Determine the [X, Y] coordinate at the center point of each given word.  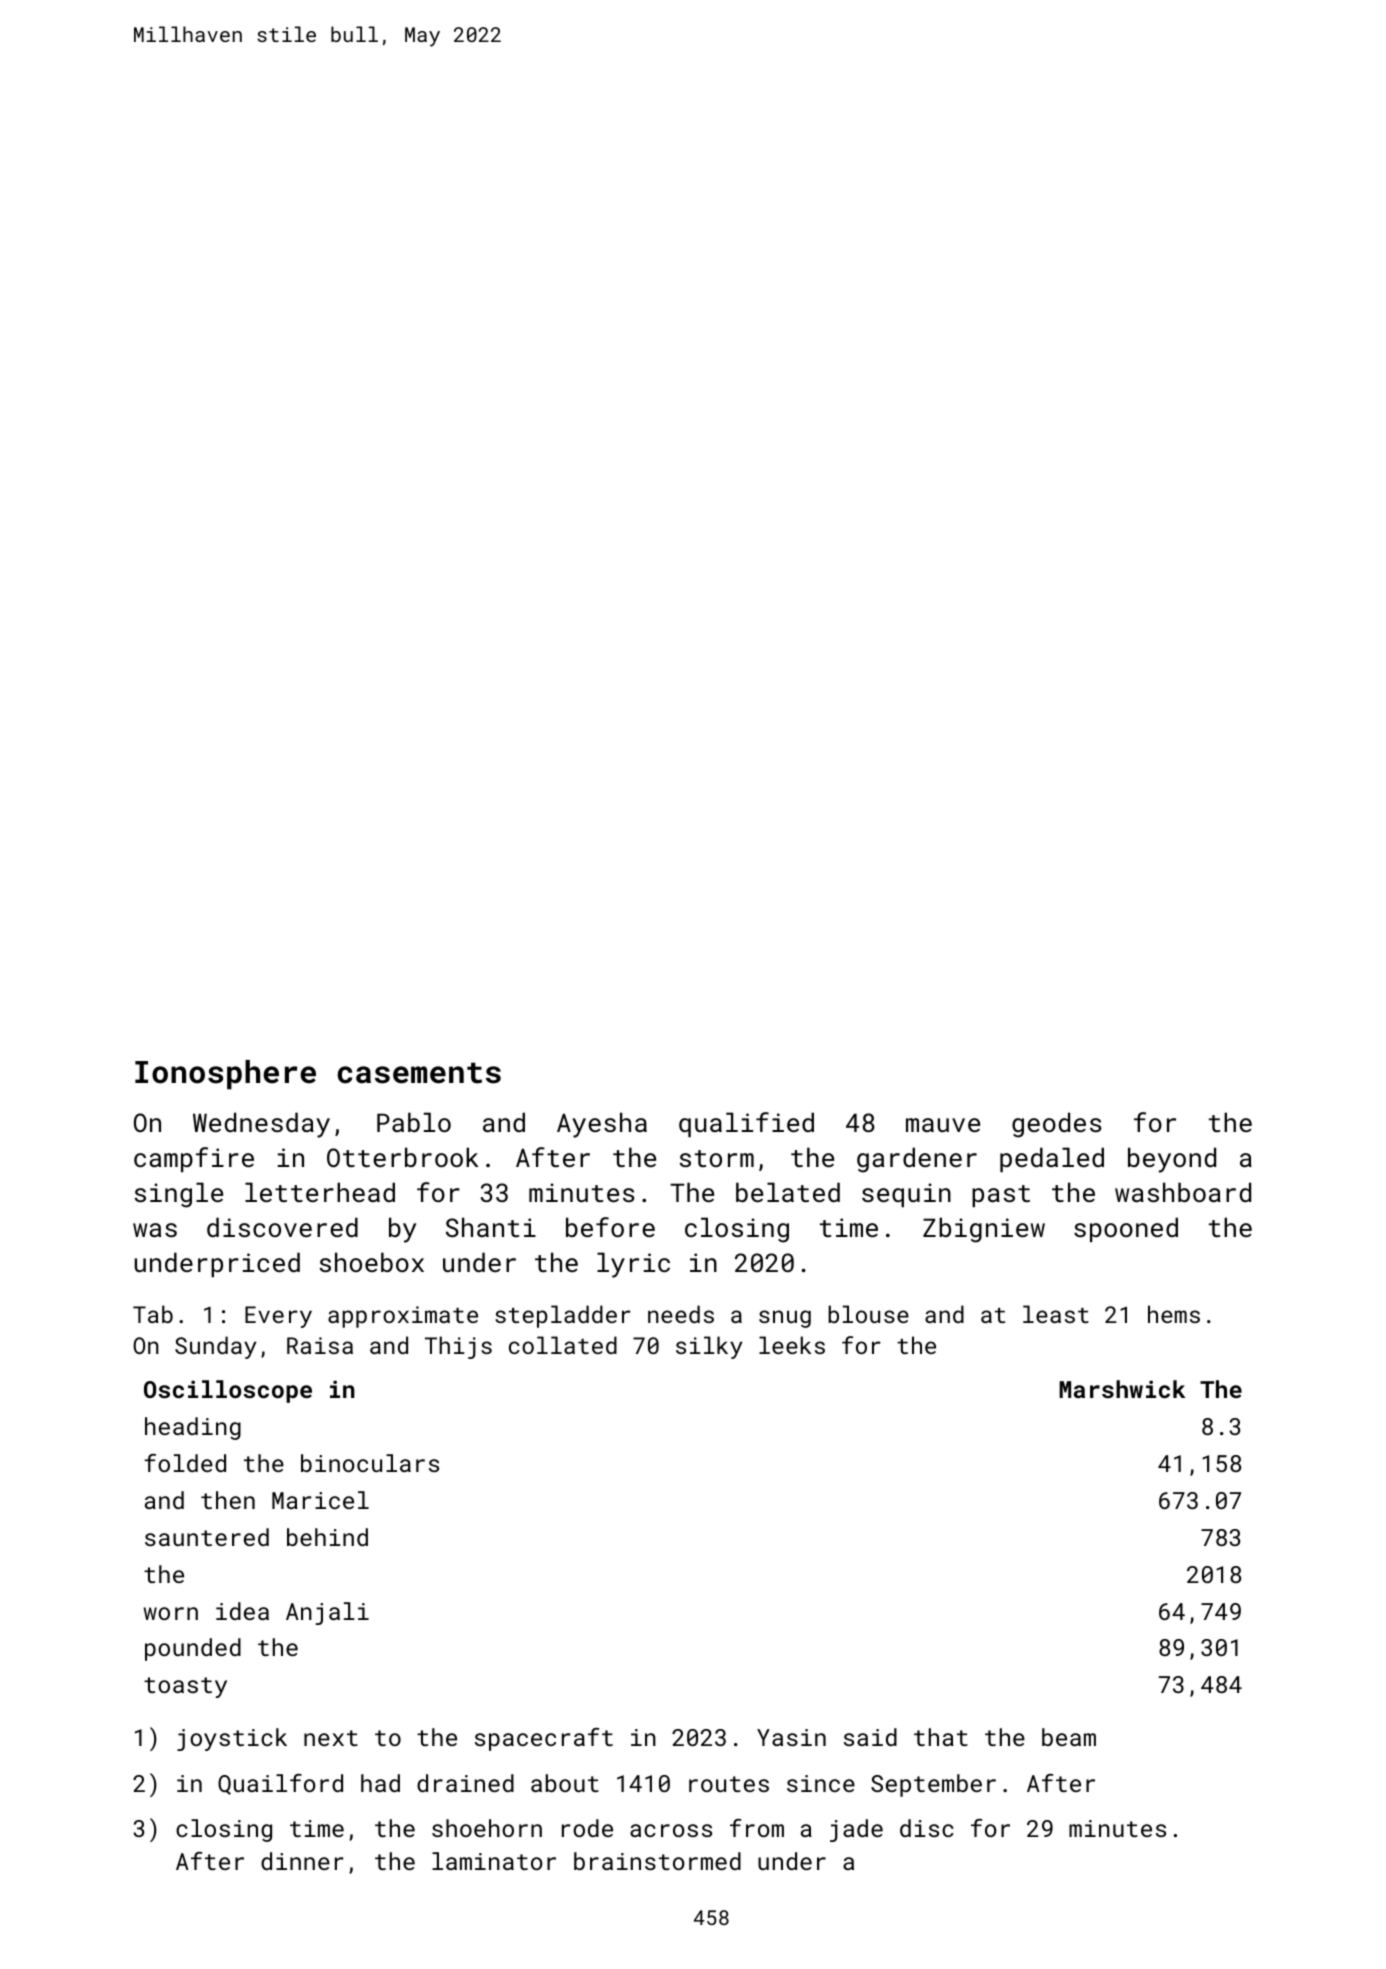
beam [1069, 1737]
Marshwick [1122, 1389]
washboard [1183, 1192]
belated [788, 1192]
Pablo [414, 1122]
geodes [1056, 1125]
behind [327, 1537]
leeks [792, 1345]
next [331, 1738]
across [671, 1830]
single [179, 1195]
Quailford [280, 1784]
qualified [746, 1124]
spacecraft [544, 1739]
